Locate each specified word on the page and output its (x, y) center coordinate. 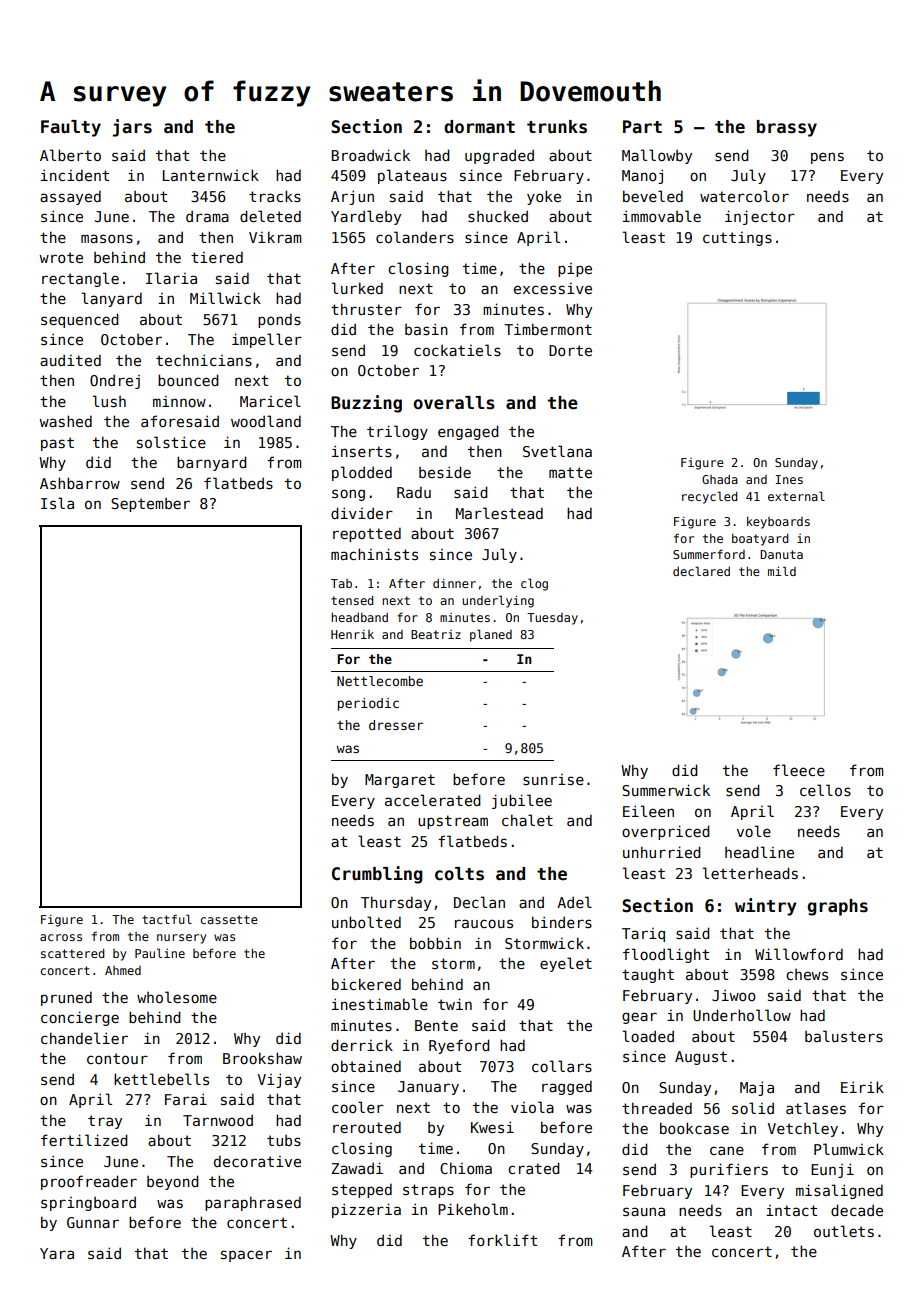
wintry (766, 907)
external (796, 496)
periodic (368, 704)
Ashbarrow (80, 483)
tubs (284, 1140)
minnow (179, 401)
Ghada (720, 479)
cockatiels (457, 350)
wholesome (177, 997)
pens (827, 158)
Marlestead (499, 513)
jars (132, 128)
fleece (799, 770)
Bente (436, 1025)
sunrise (553, 779)
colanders (415, 237)
